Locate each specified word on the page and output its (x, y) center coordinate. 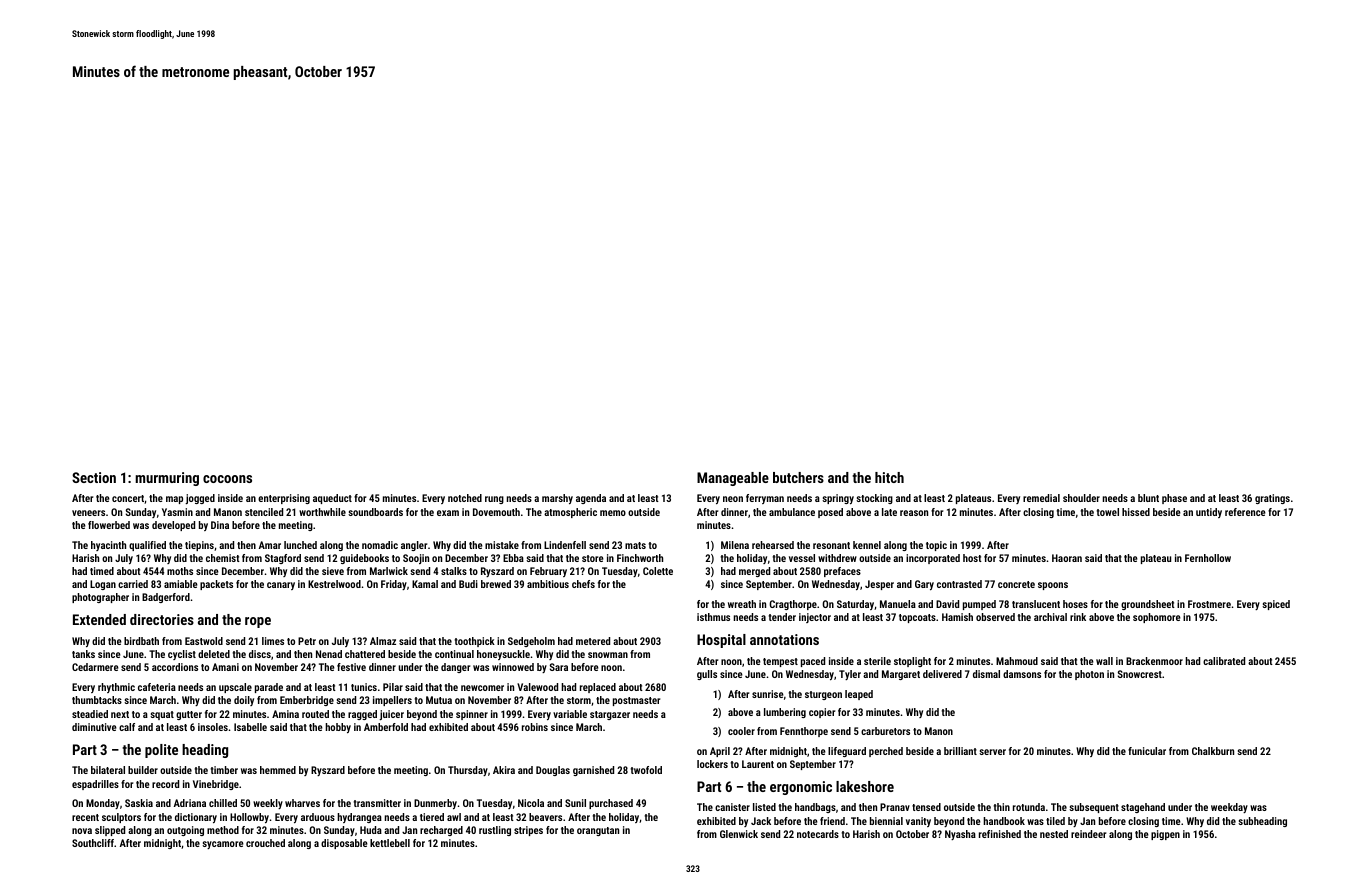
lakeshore (865, 786)
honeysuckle (503, 655)
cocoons (227, 479)
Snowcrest (1140, 674)
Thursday (468, 771)
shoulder (1081, 498)
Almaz (383, 641)
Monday (103, 804)
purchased (611, 804)
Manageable (733, 479)
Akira (504, 770)
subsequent (1094, 808)
